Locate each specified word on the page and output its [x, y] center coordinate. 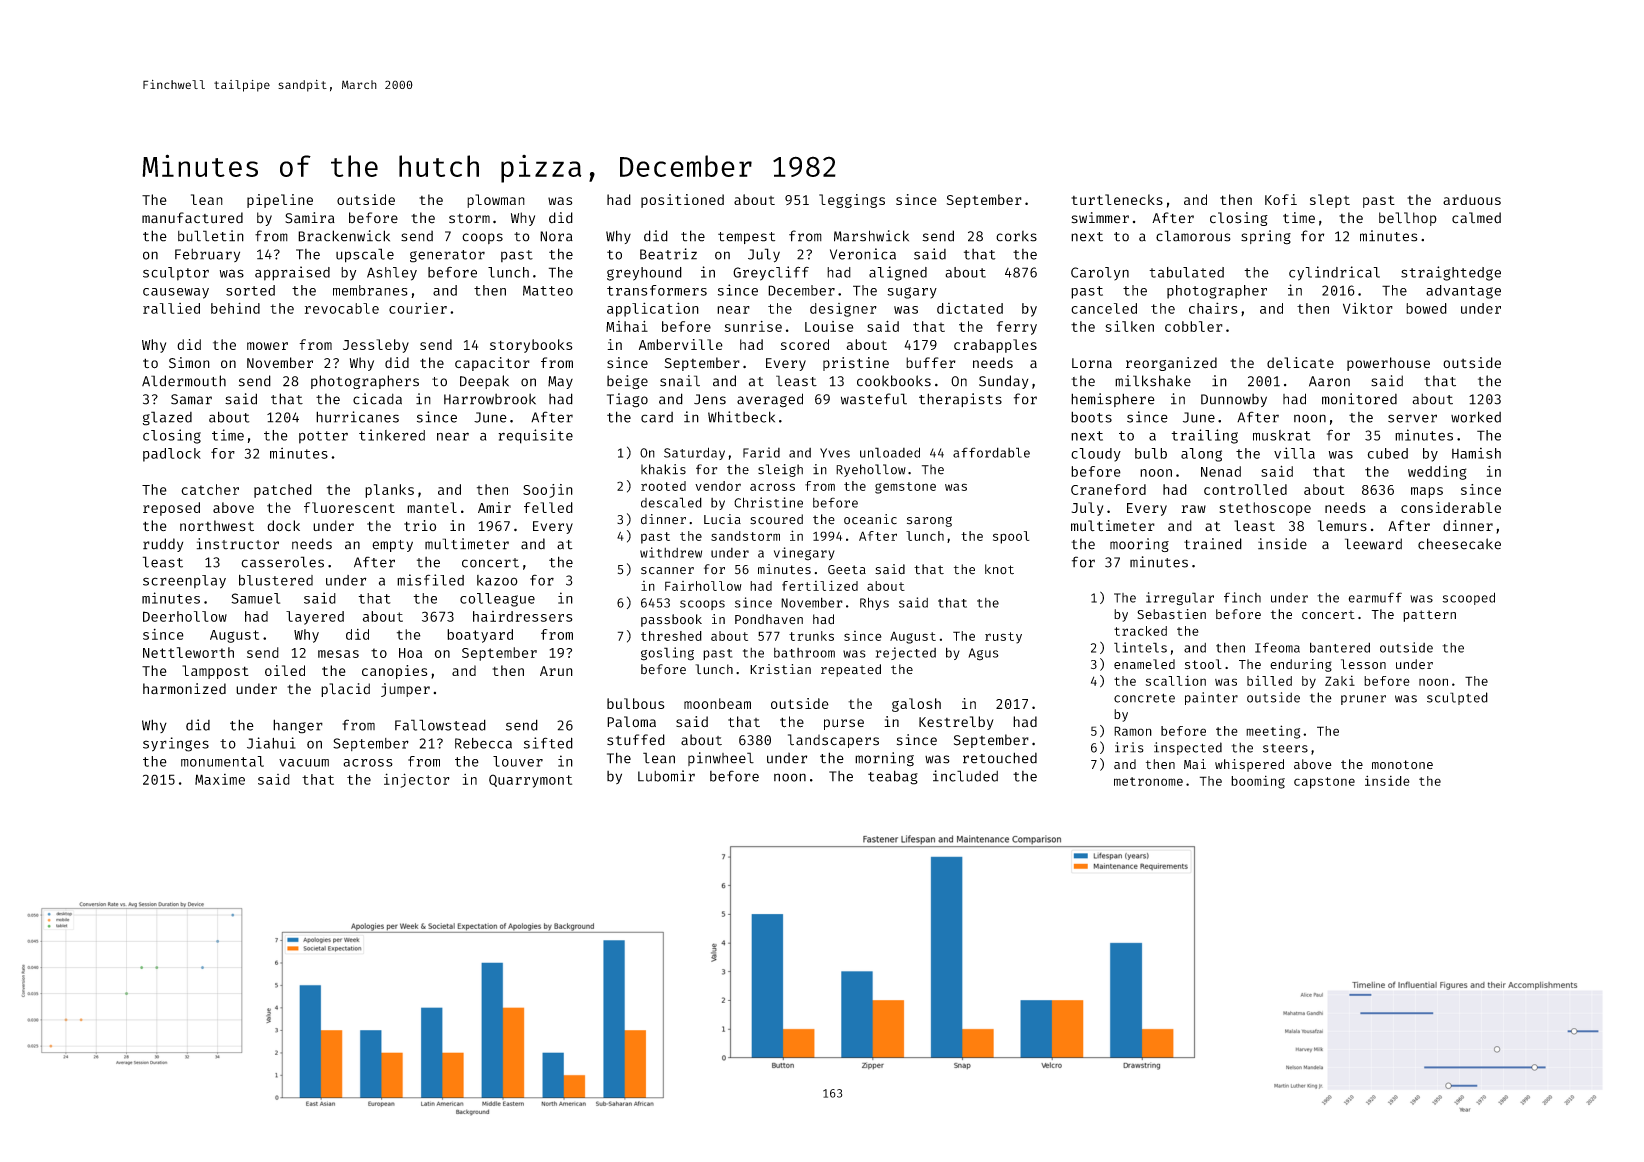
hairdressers [523, 616]
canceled [1104, 308]
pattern [1429, 616]
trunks [811, 636]
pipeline [280, 201]
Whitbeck [741, 417]
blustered [276, 580]
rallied [171, 308]
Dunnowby [1234, 400]
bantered [1340, 647]
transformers [657, 290]
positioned [682, 201]
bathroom [804, 653]
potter [323, 437]
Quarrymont [530, 781]
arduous [1472, 199]
